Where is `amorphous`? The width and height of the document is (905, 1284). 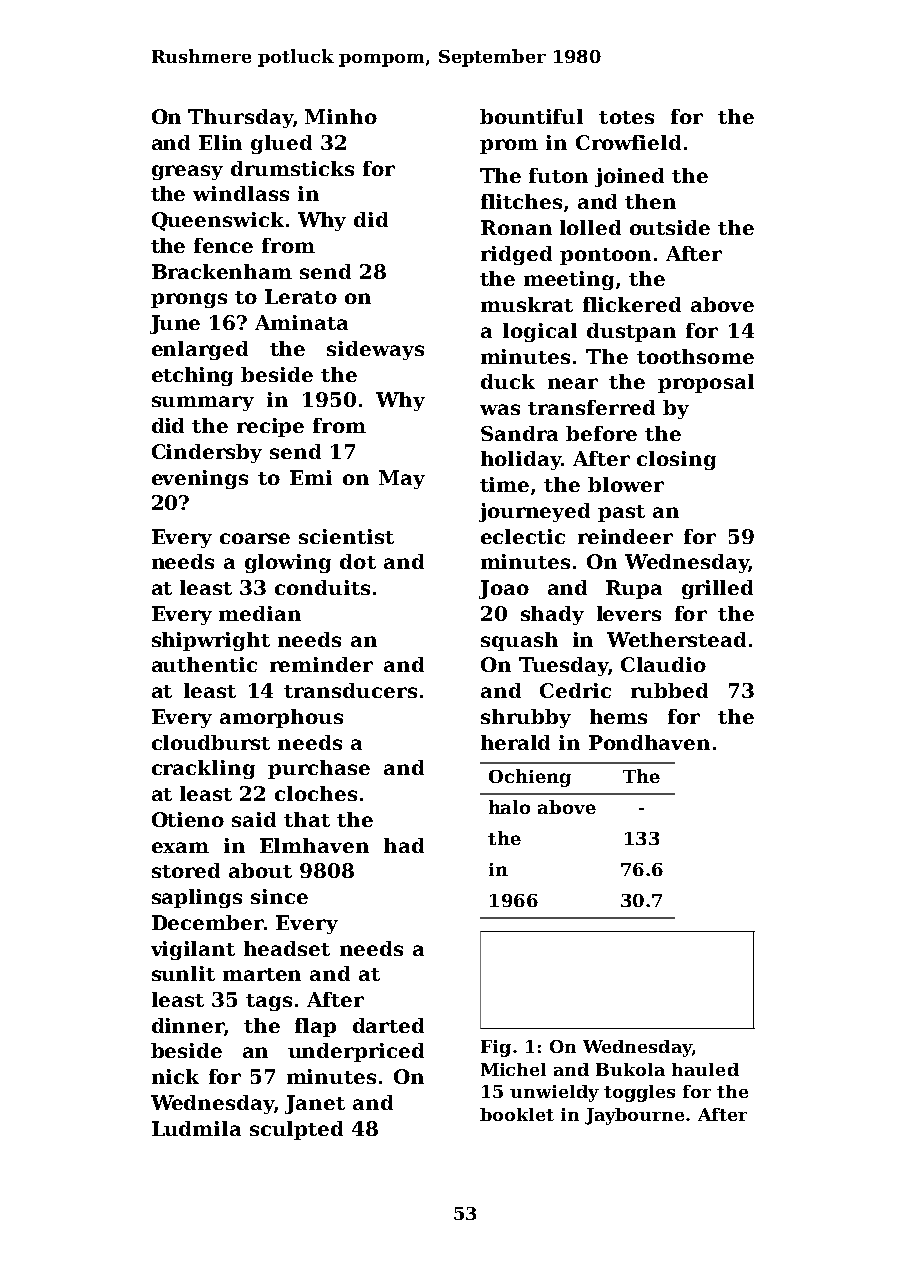
amorphous is located at coordinates (281, 718).
